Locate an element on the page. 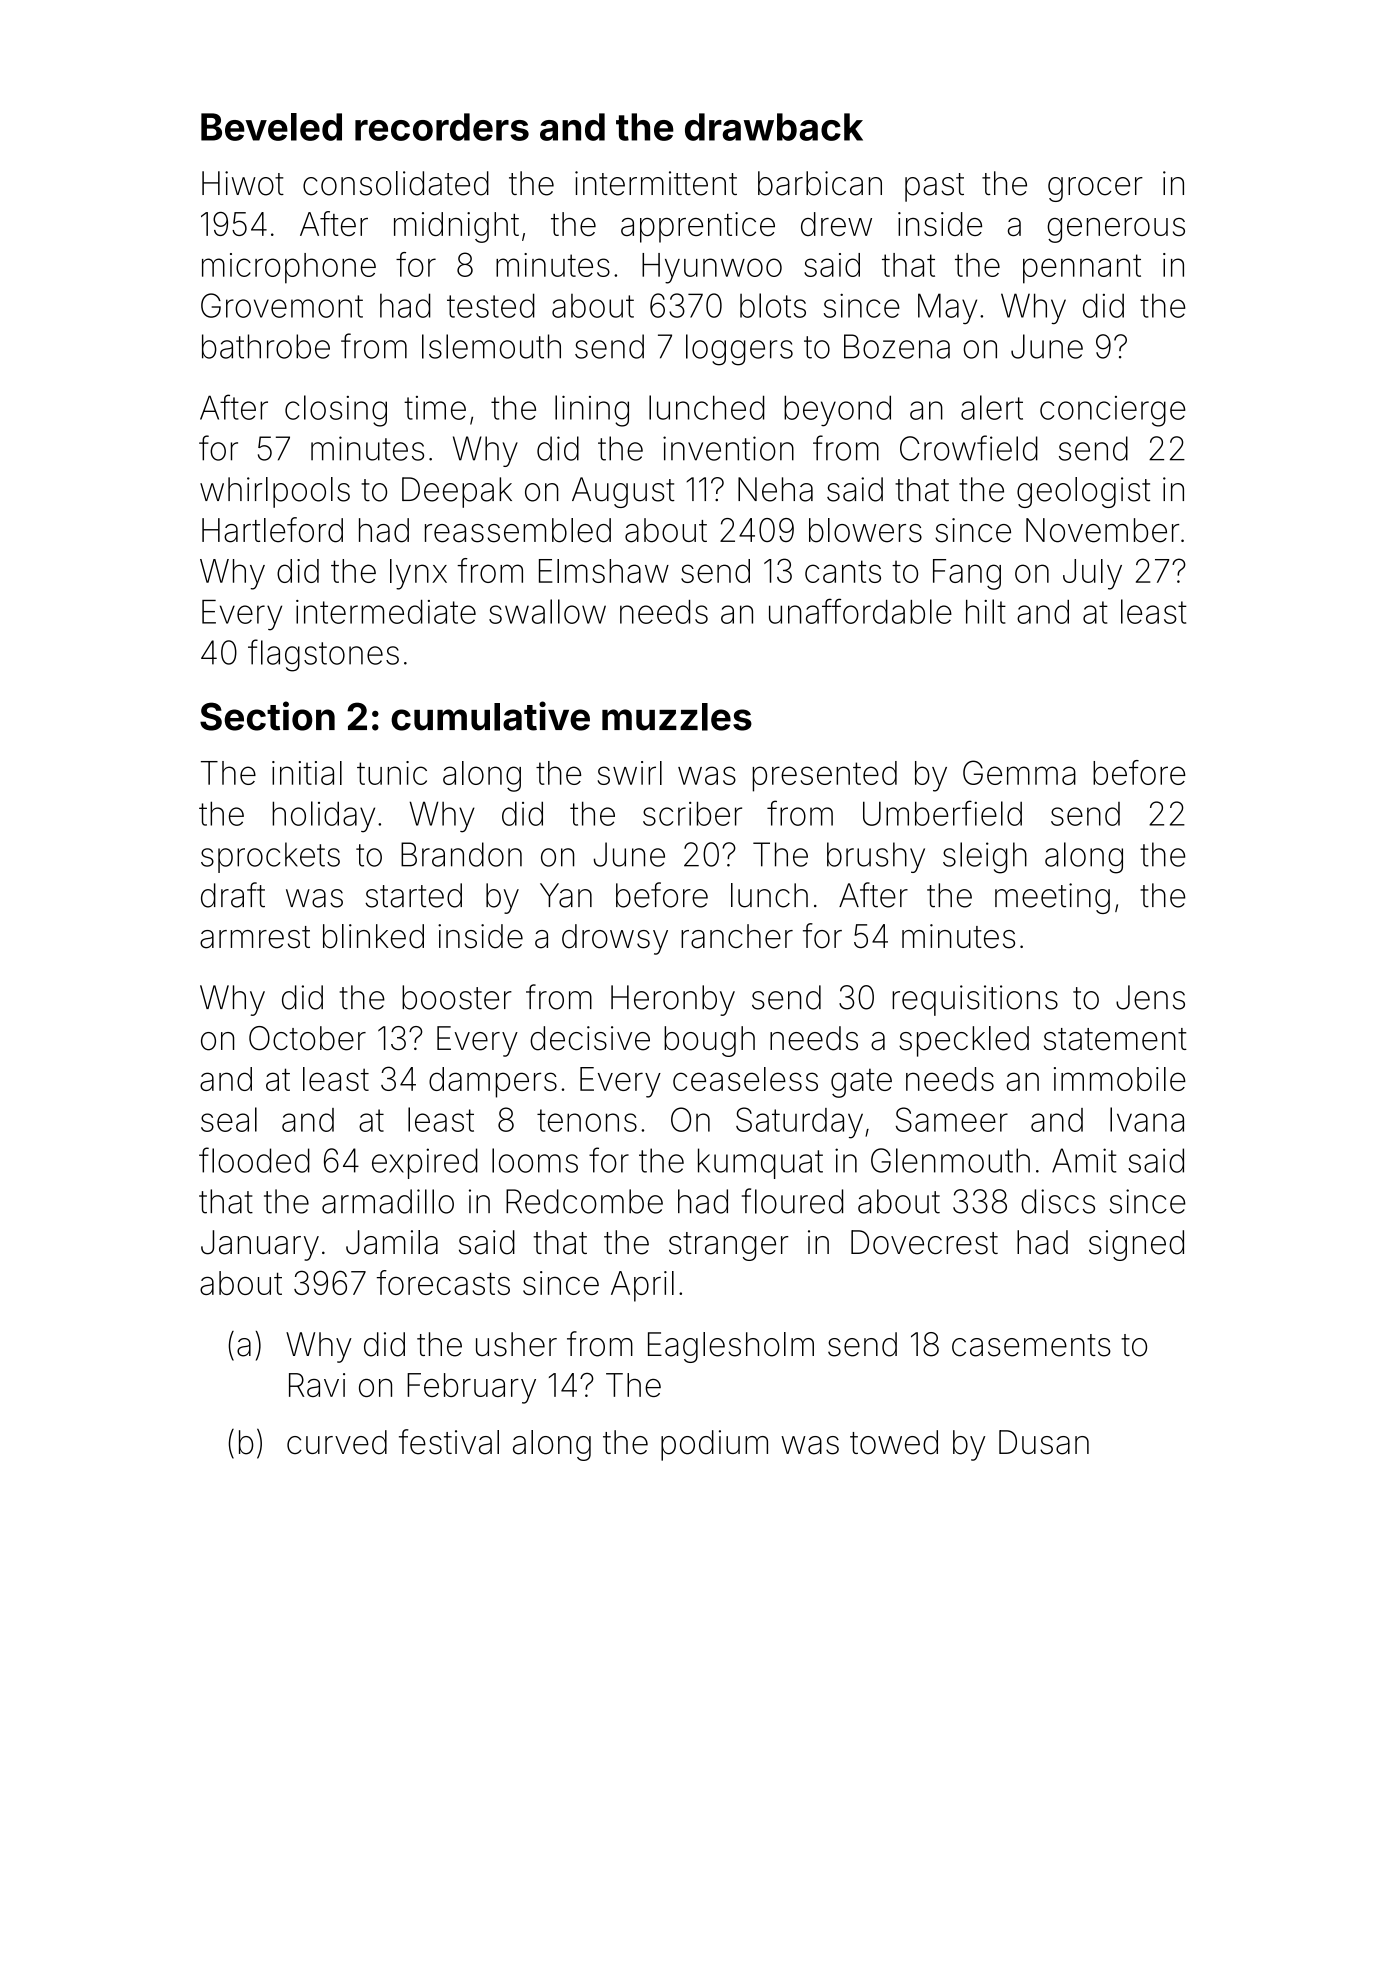 This page has width=1386, height=1969. Dusan is located at coordinates (1044, 1442).
